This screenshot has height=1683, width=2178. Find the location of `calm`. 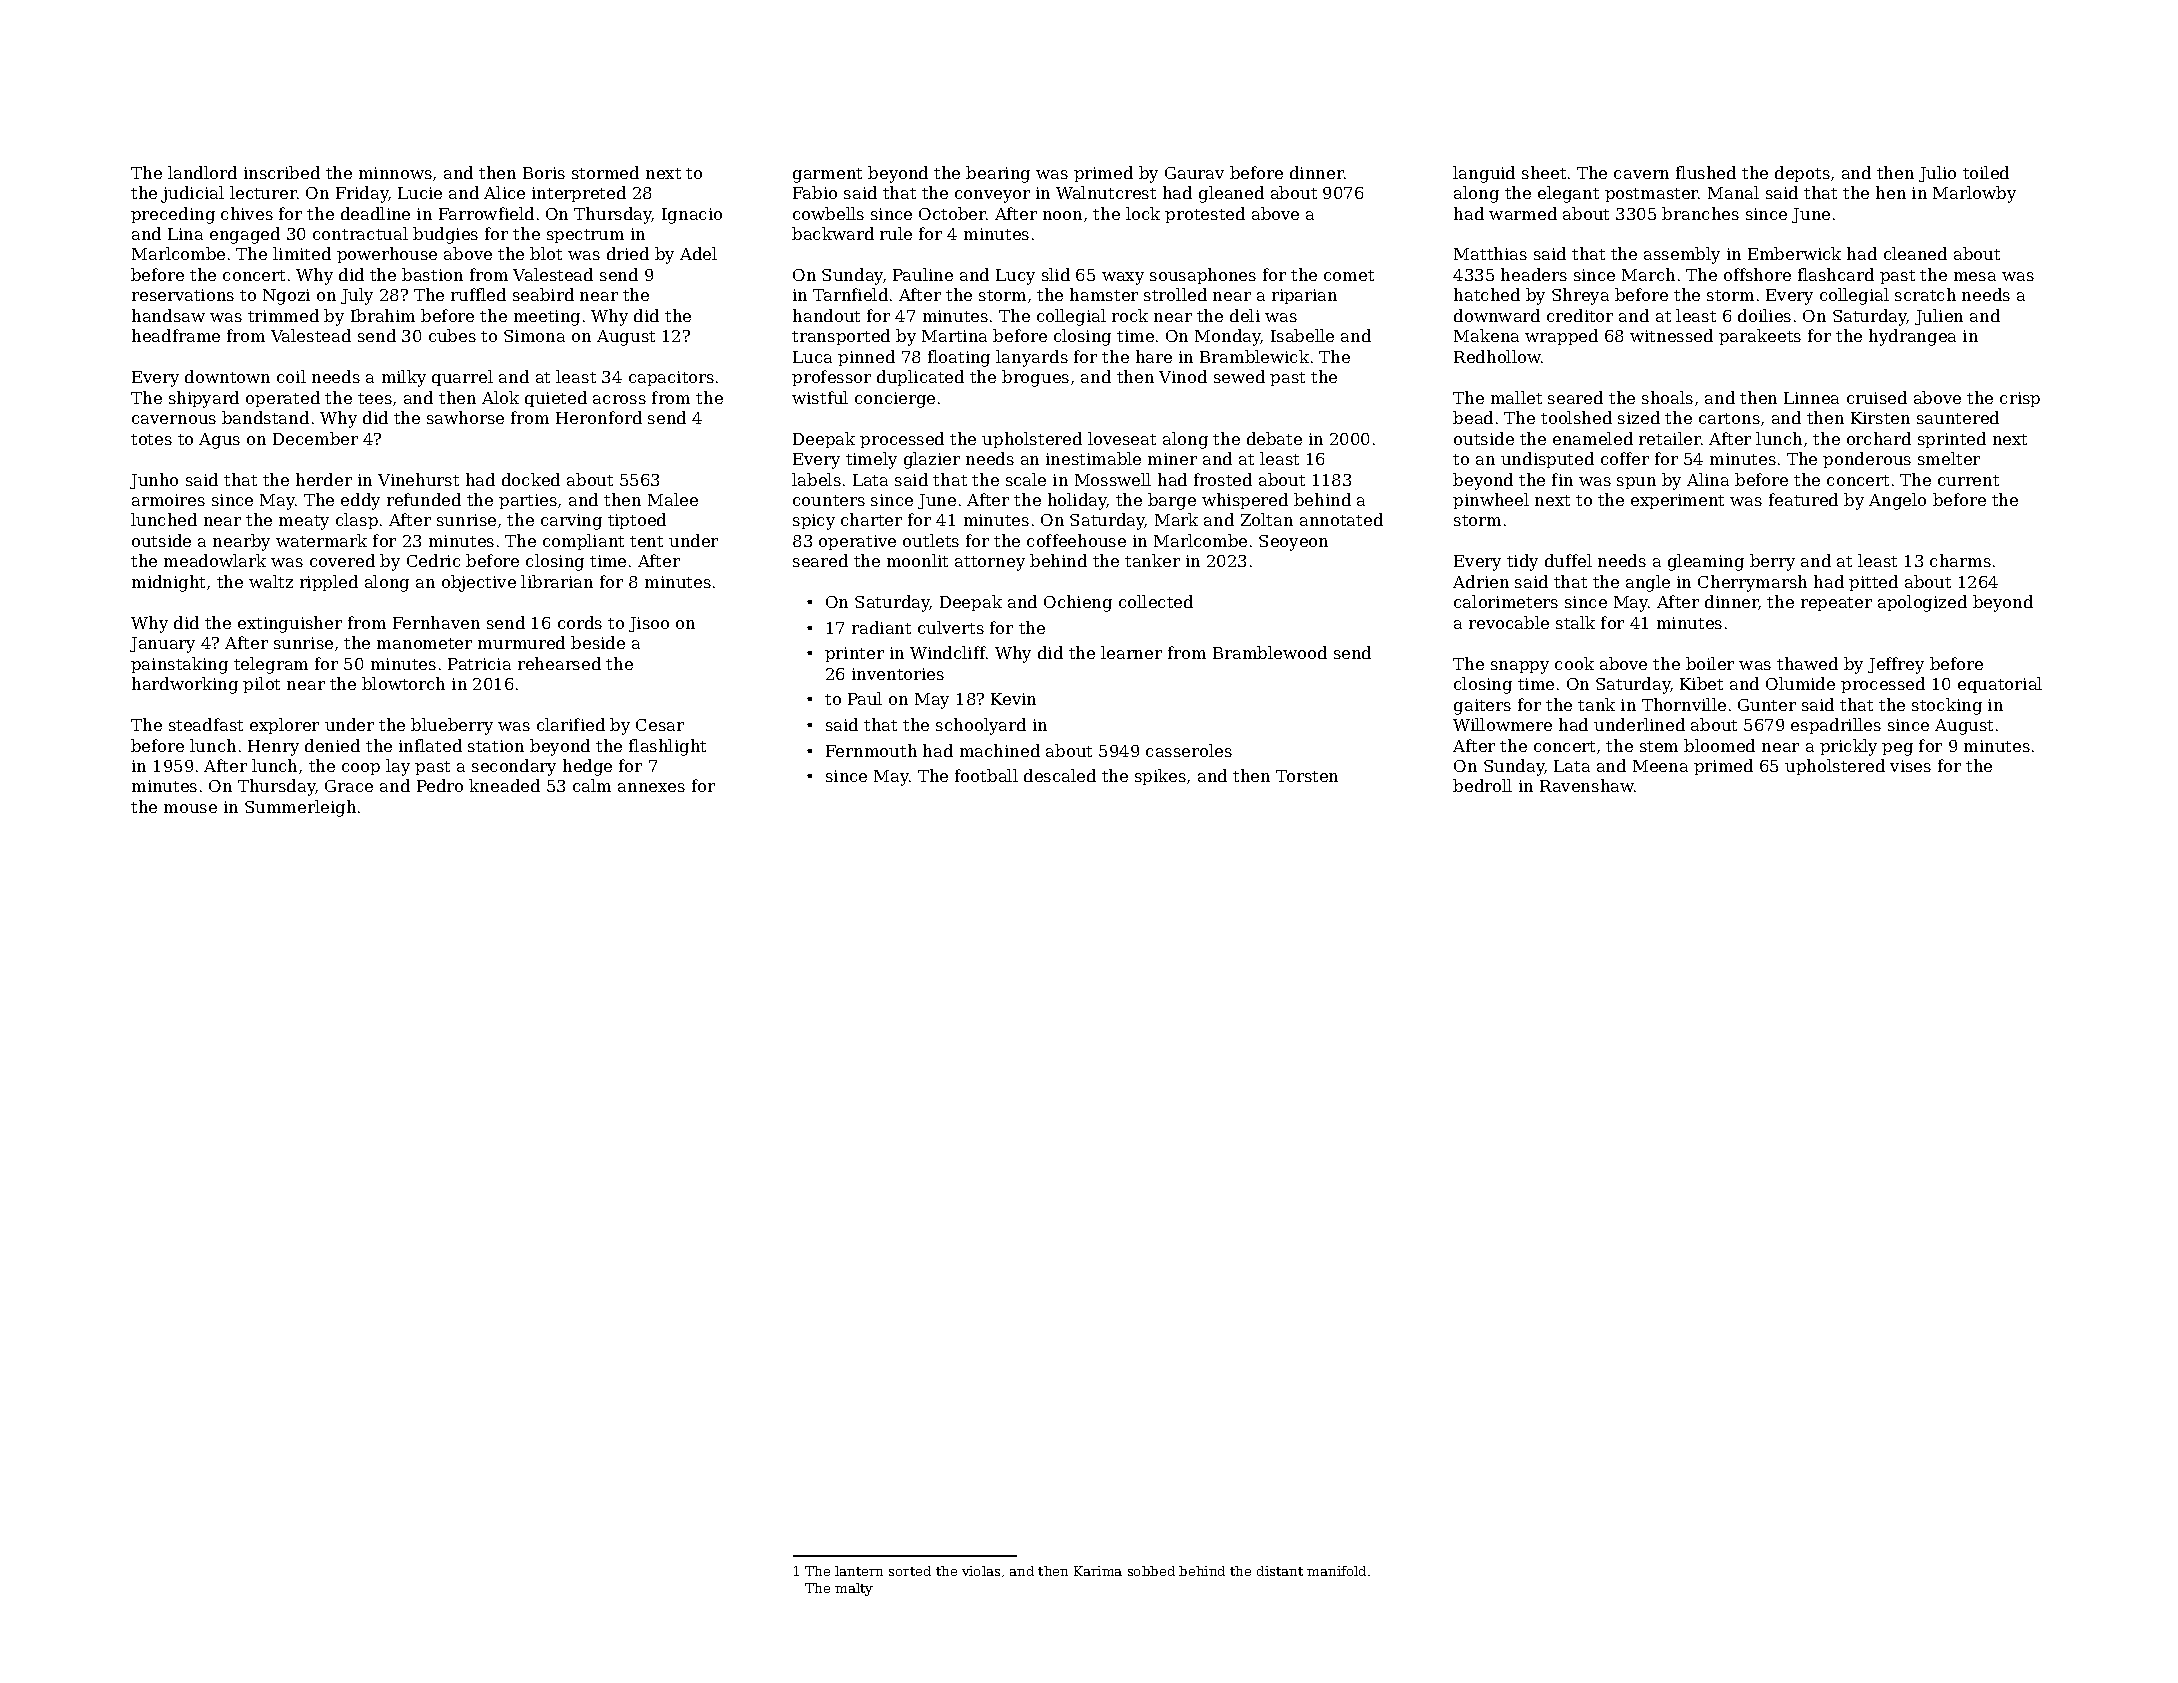

calm is located at coordinates (592, 785).
